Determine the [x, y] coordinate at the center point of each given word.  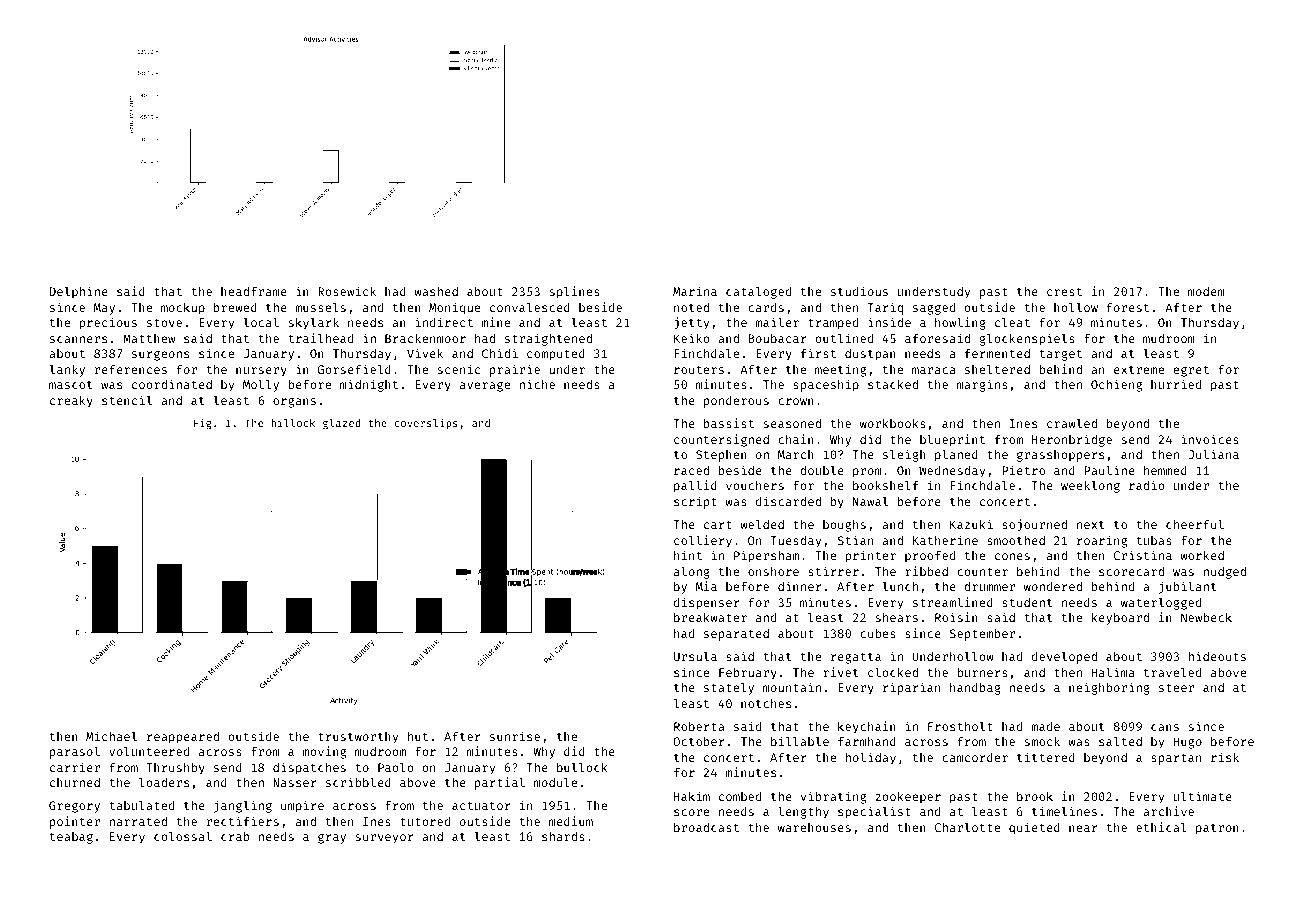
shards [563, 836]
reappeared [183, 738]
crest [1064, 292]
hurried [1176, 384]
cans [1165, 727]
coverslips [426, 424]
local [261, 322]
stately [729, 689]
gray [332, 839]
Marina [695, 291]
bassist [729, 423]
